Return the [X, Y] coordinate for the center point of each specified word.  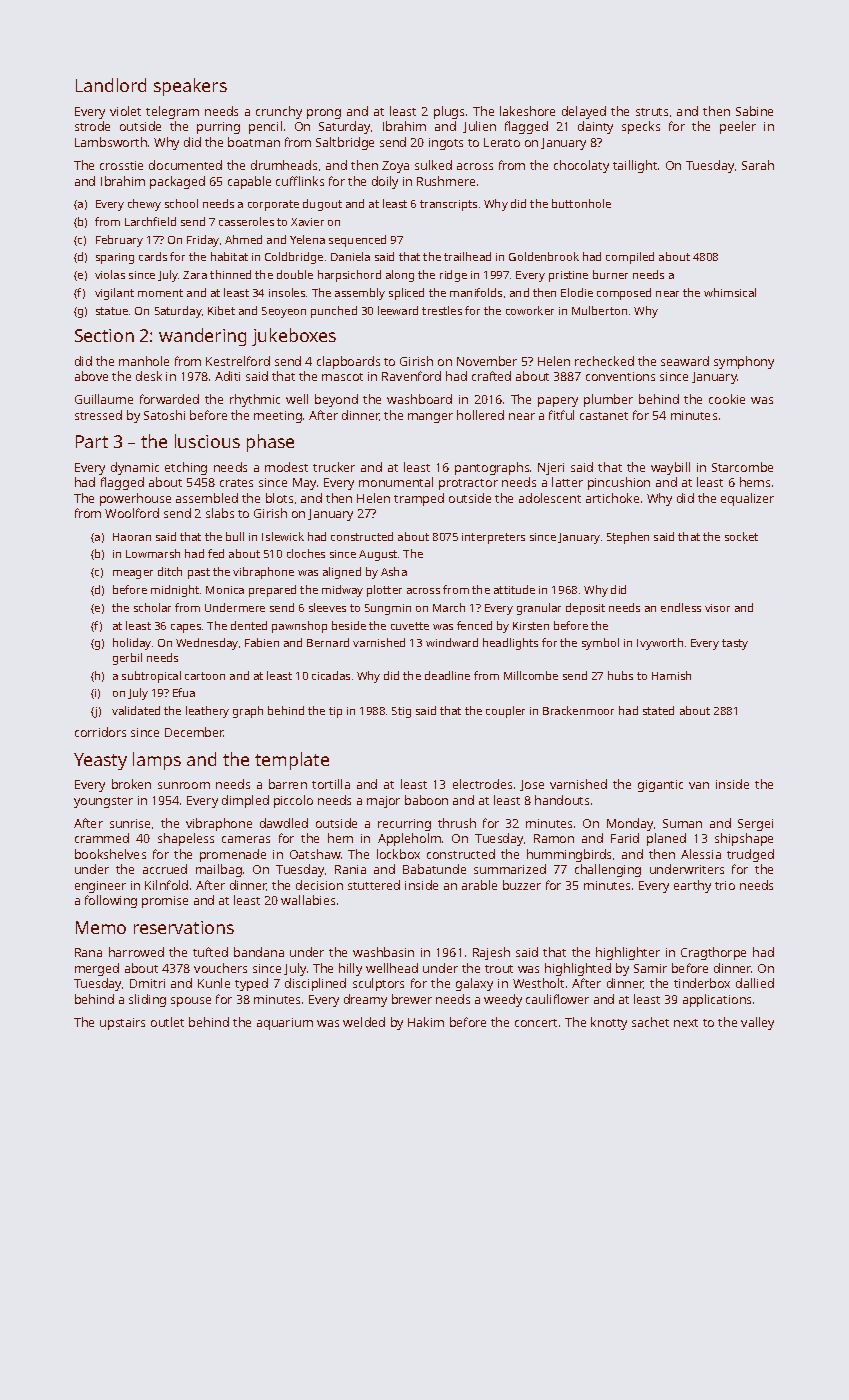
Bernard [328, 642]
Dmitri [147, 983]
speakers [190, 87]
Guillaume [104, 399]
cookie [727, 399]
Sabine [754, 111]
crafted [491, 376]
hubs [620, 675]
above [91, 376]
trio [725, 885]
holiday [132, 644]
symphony [744, 362]
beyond [336, 400]
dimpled [245, 801]
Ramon [554, 838]
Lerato [502, 142]
